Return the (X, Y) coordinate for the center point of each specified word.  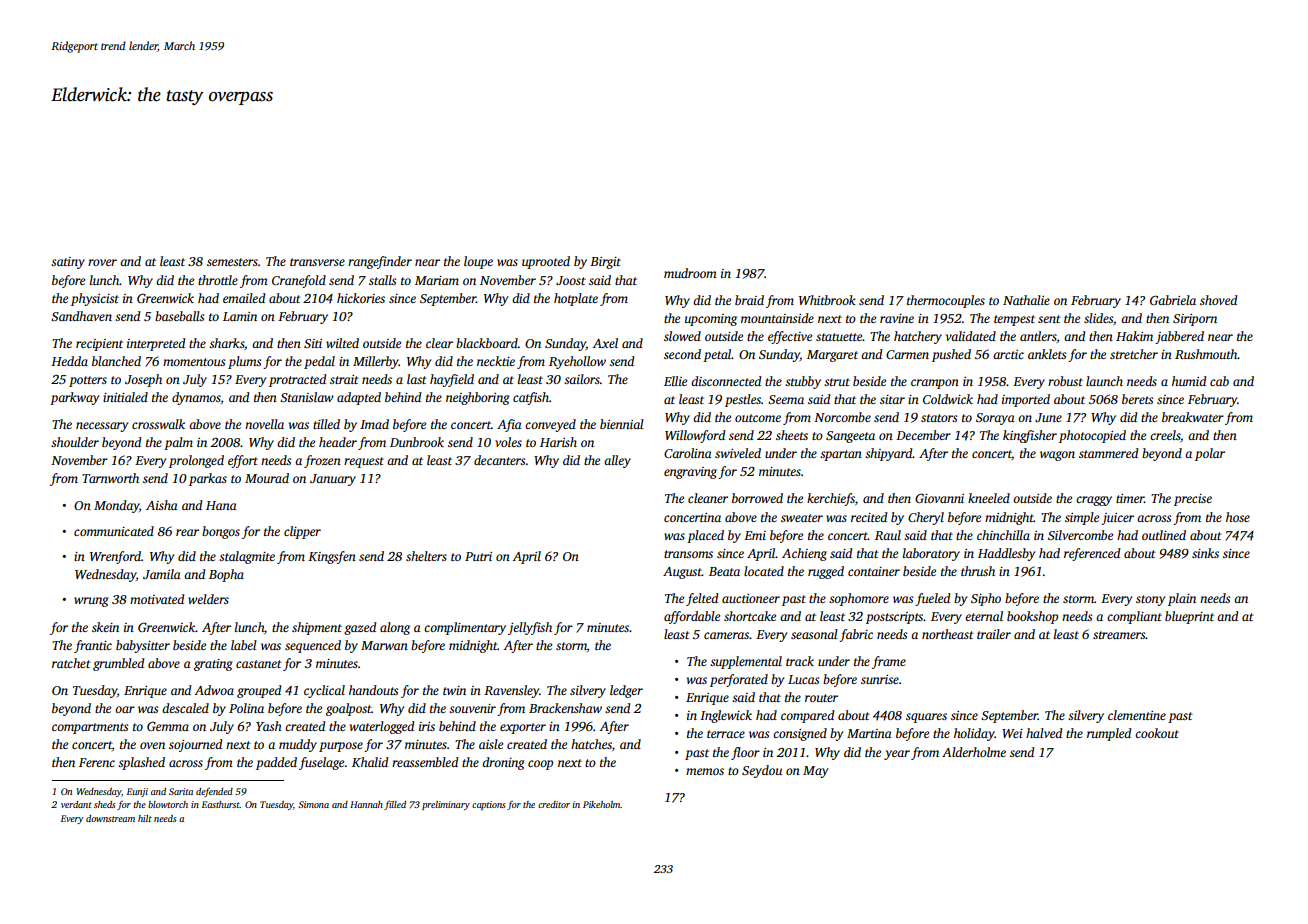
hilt (145, 818)
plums (244, 362)
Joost (571, 280)
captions (489, 805)
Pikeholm (602, 804)
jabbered (1179, 337)
